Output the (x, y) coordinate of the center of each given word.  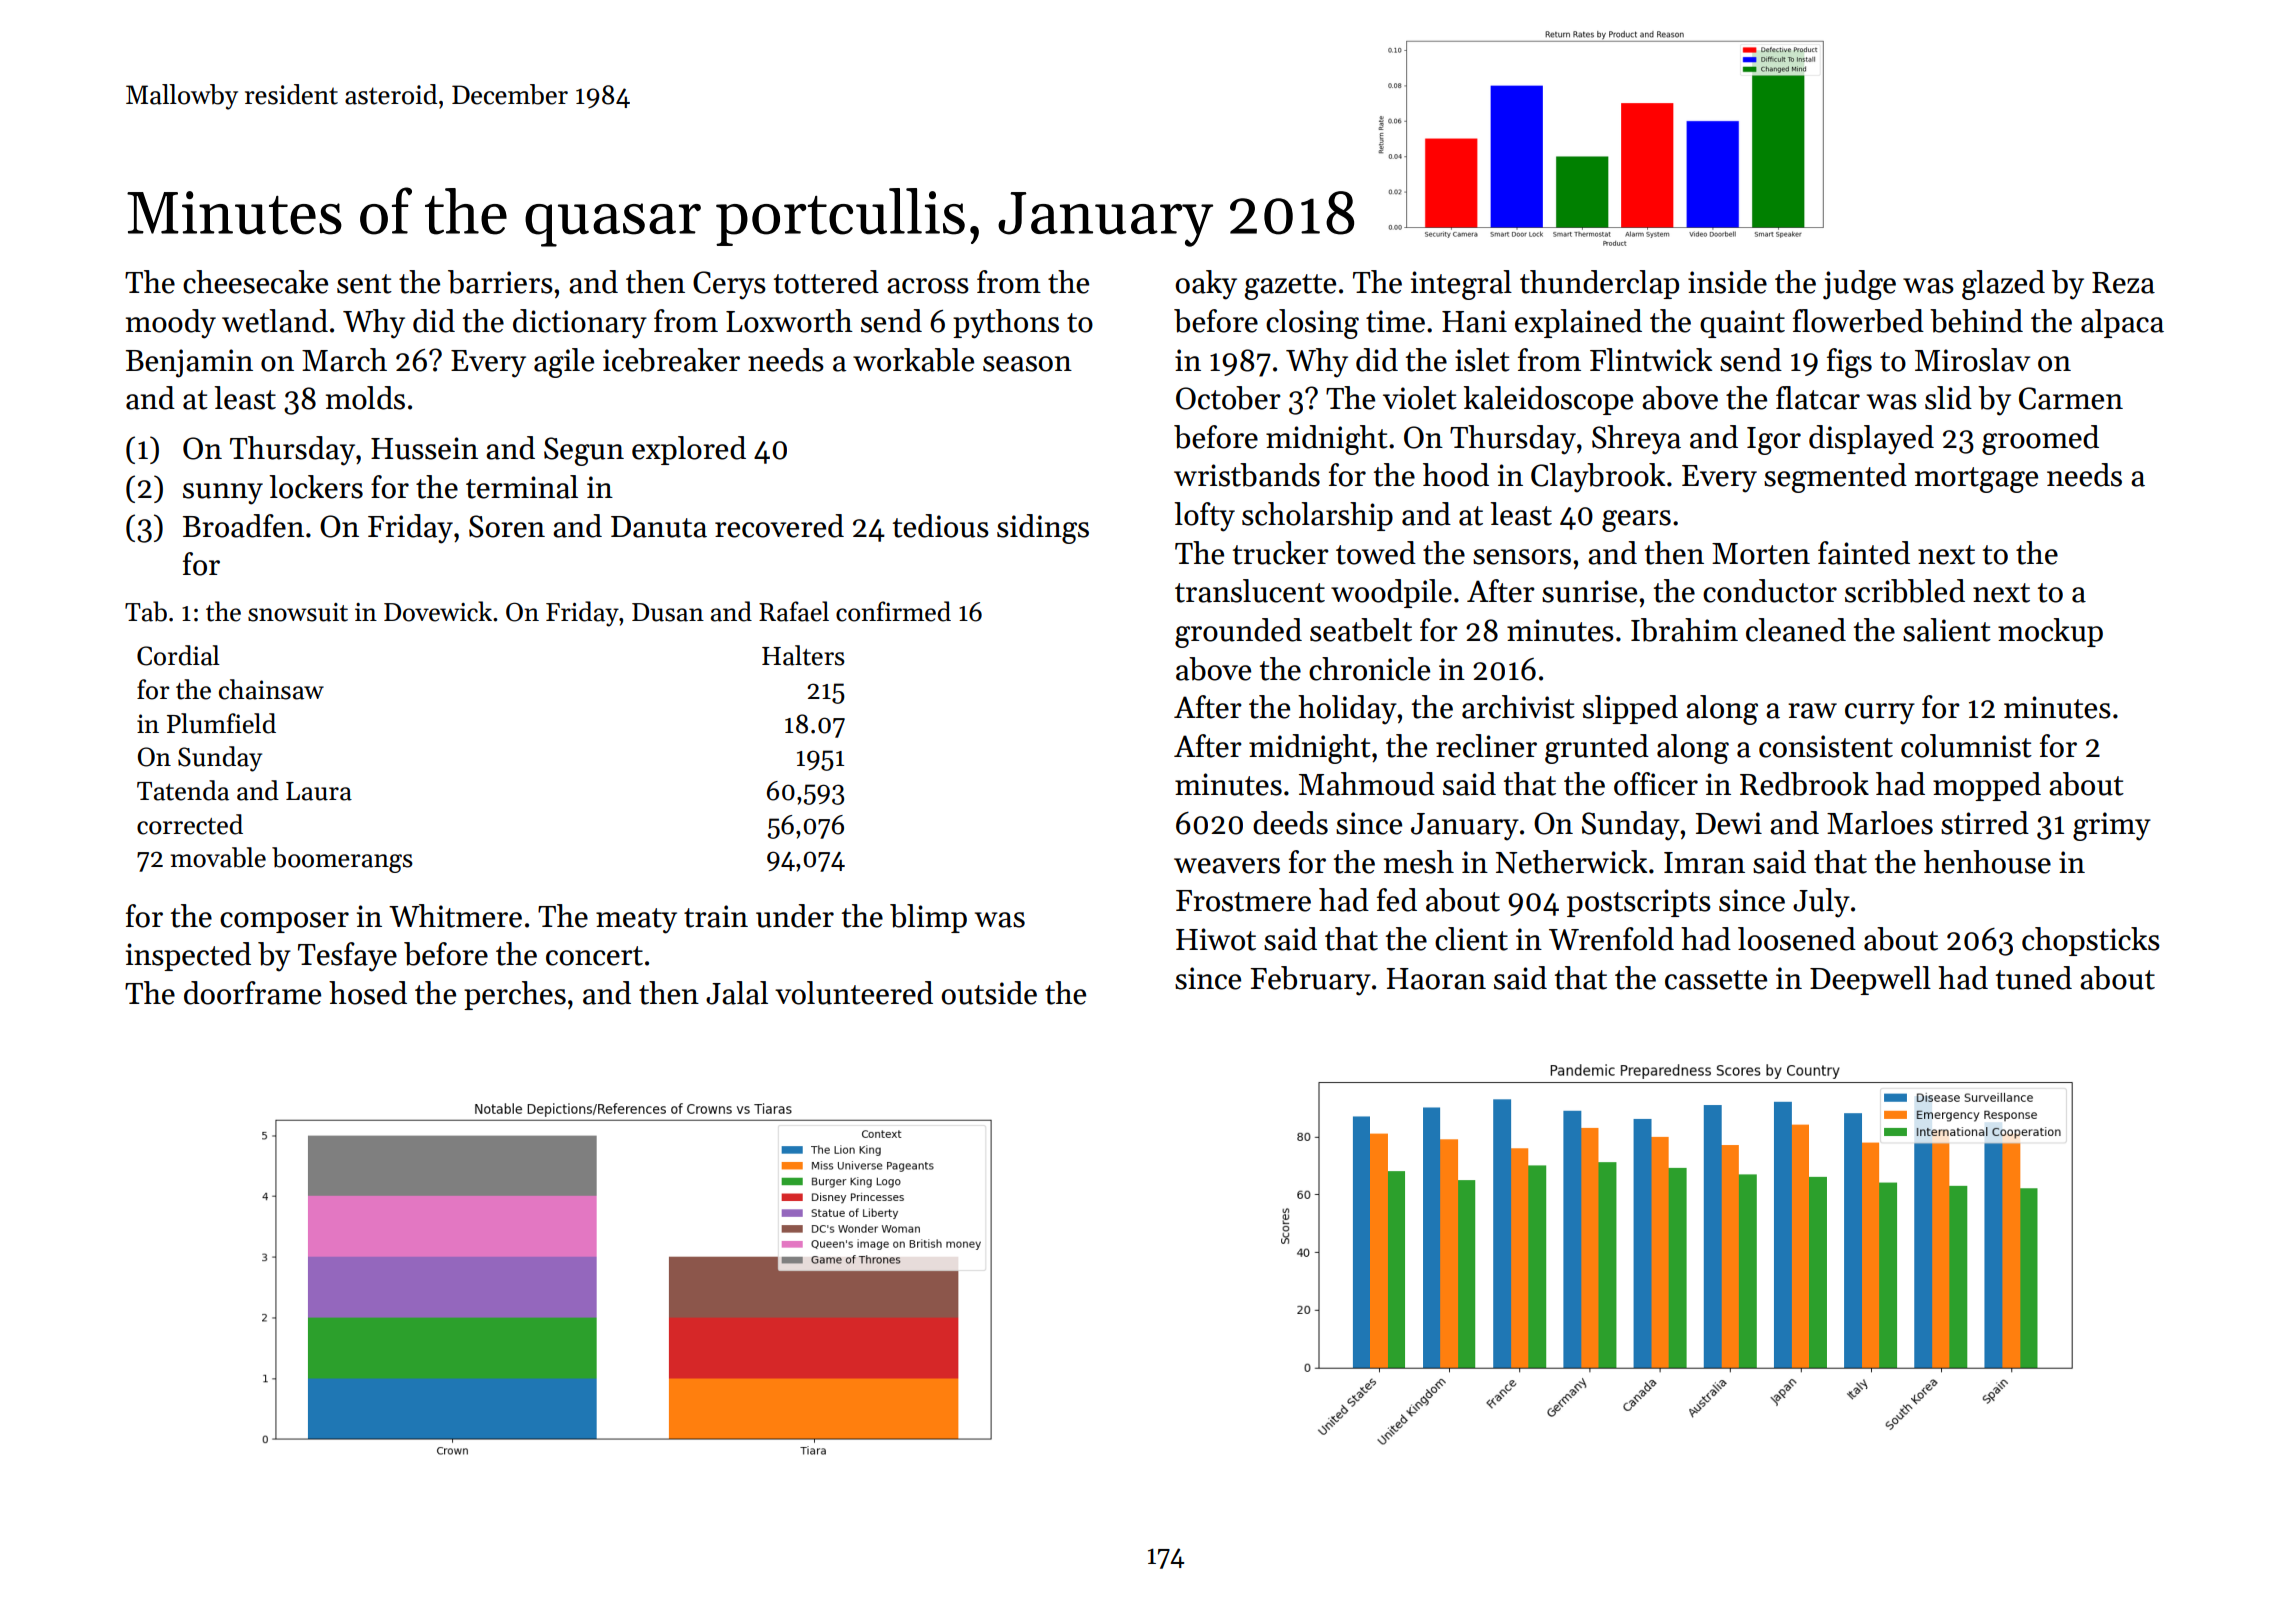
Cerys (729, 285)
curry (1880, 714)
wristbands (1247, 475)
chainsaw (271, 689)
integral (1461, 285)
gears (1636, 521)
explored (689, 450)
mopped (1987, 786)
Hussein (424, 448)
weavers (1227, 866)
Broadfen (243, 526)
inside (1727, 282)
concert (594, 956)
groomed (2040, 440)
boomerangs (342, 860)
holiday (1347, 710)
